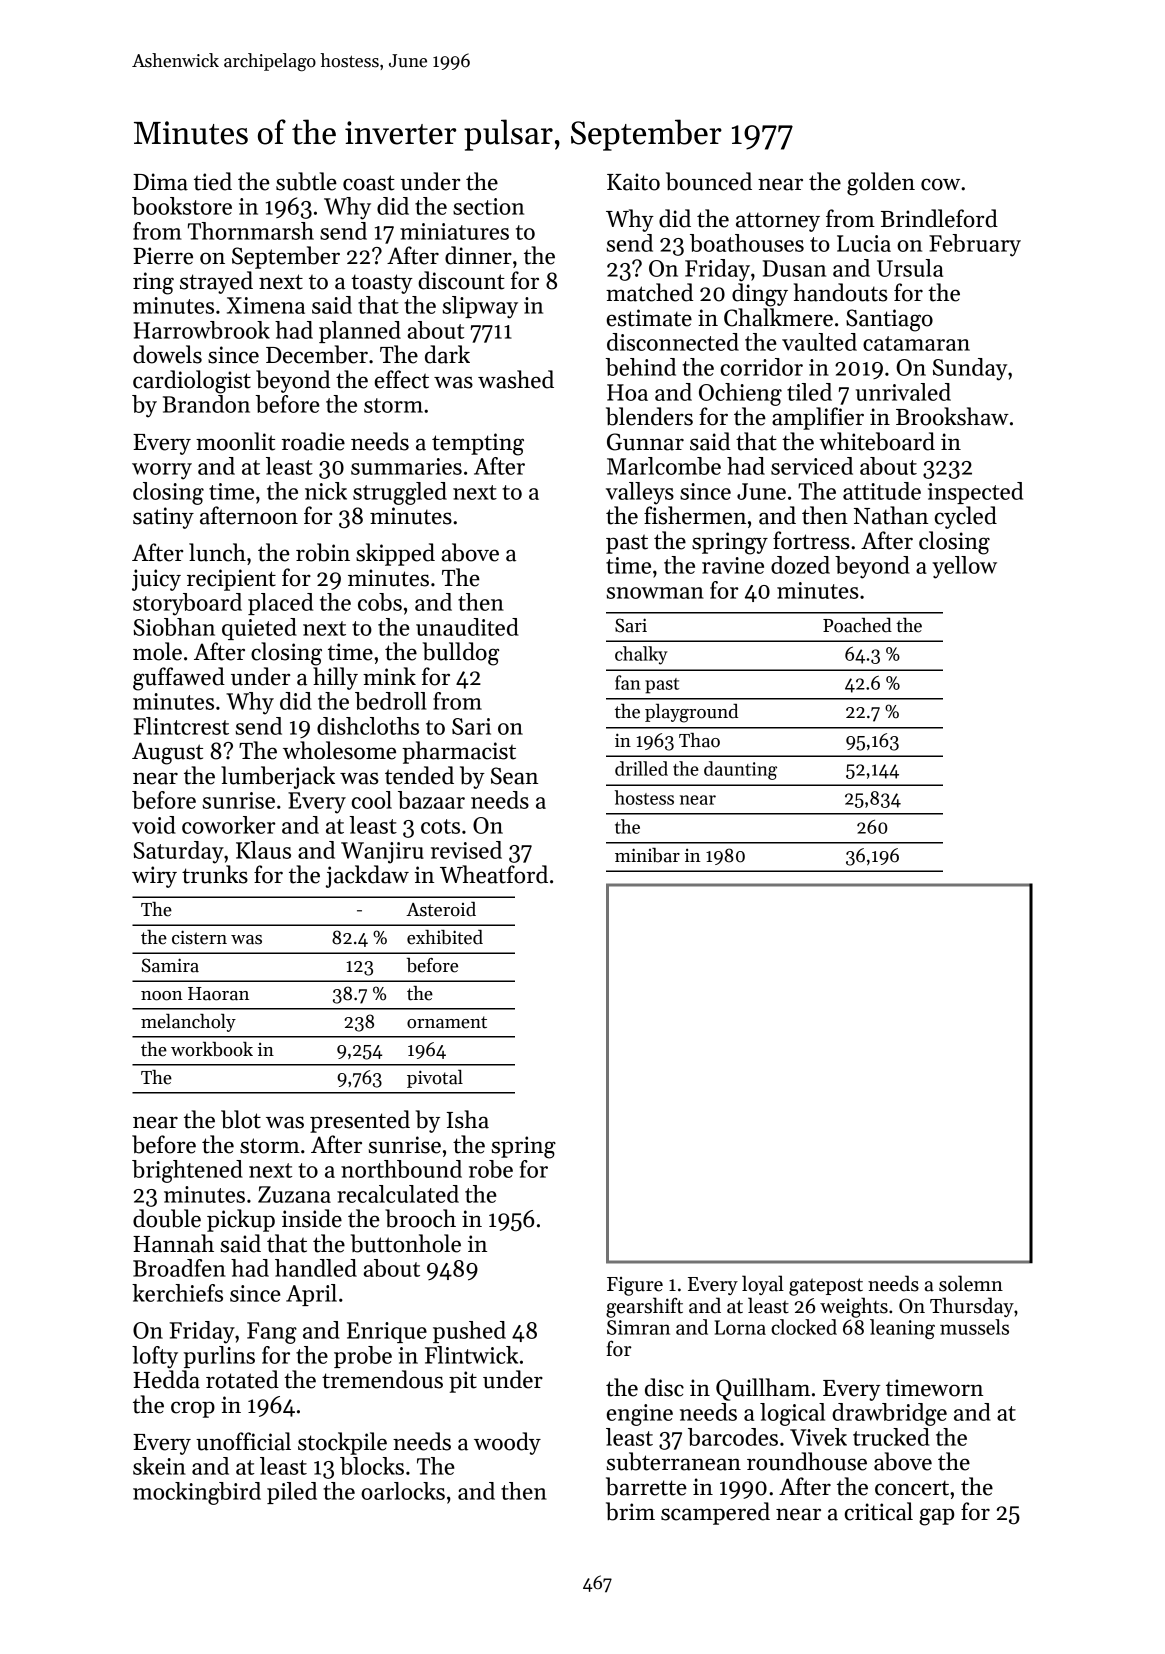  I want to click on inside, so click(312, 1218).
